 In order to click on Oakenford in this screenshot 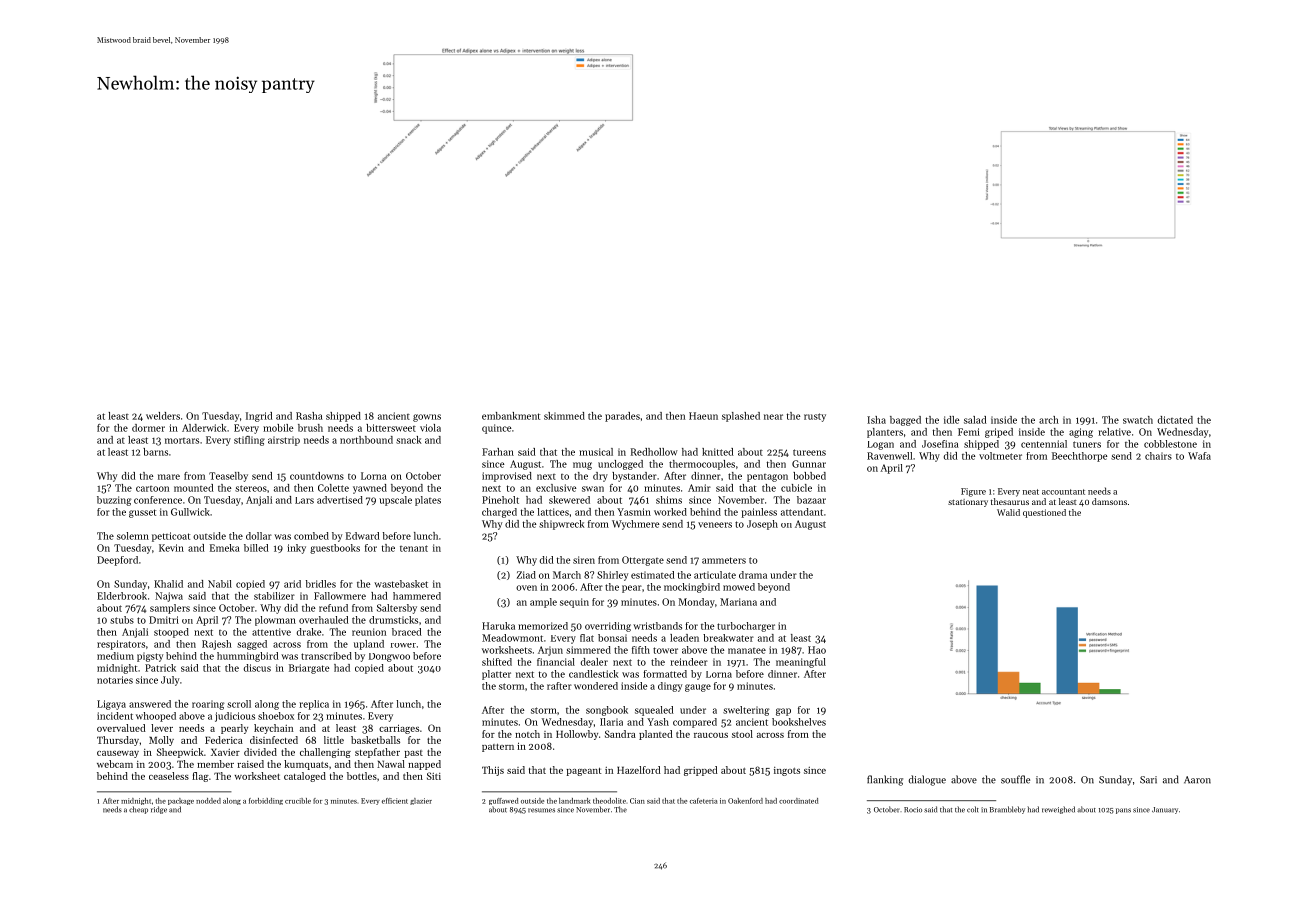, I will do `click(745, 801)`.
